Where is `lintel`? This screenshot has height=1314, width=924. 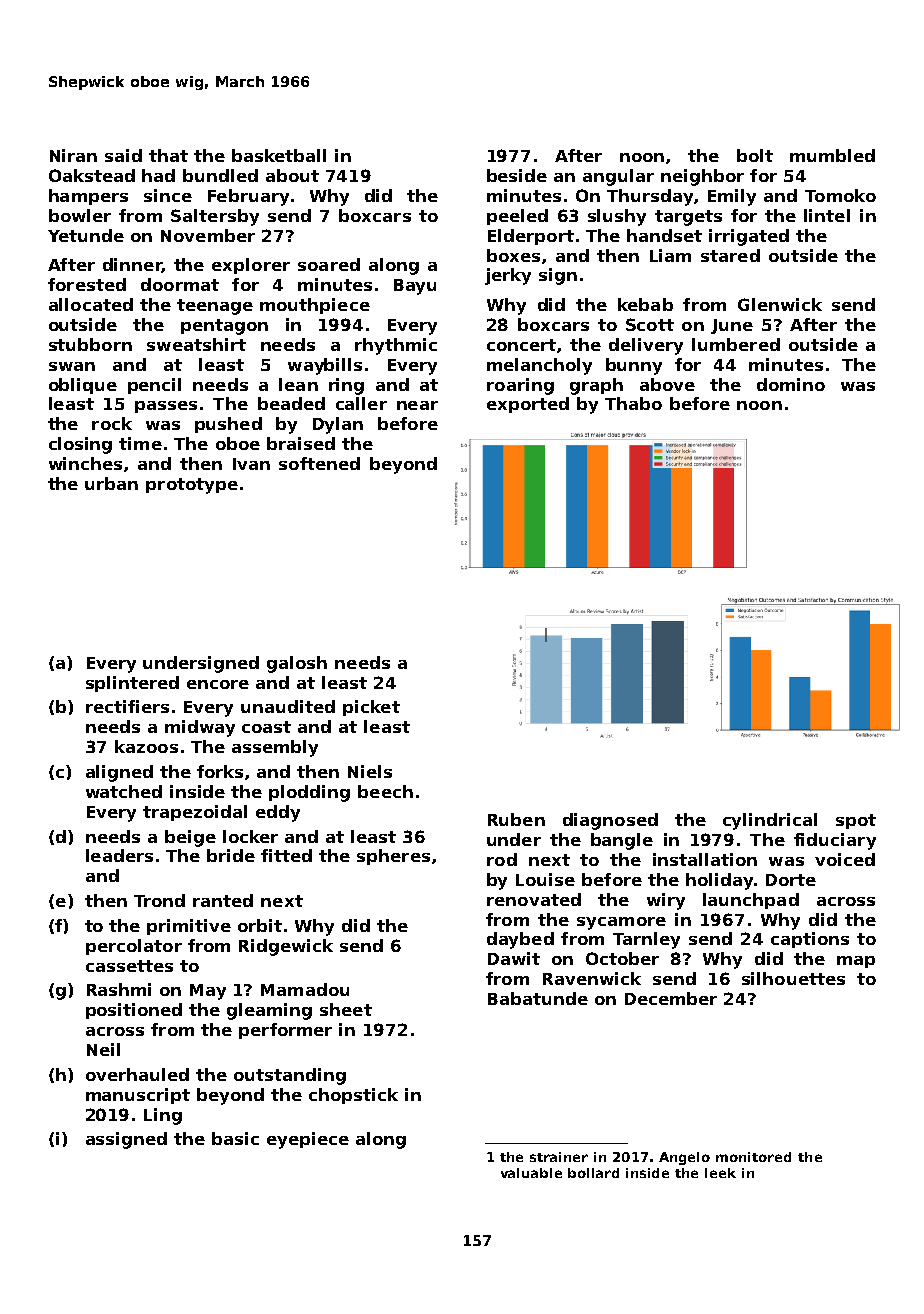
lintel is located at coordinates (827, 215).
